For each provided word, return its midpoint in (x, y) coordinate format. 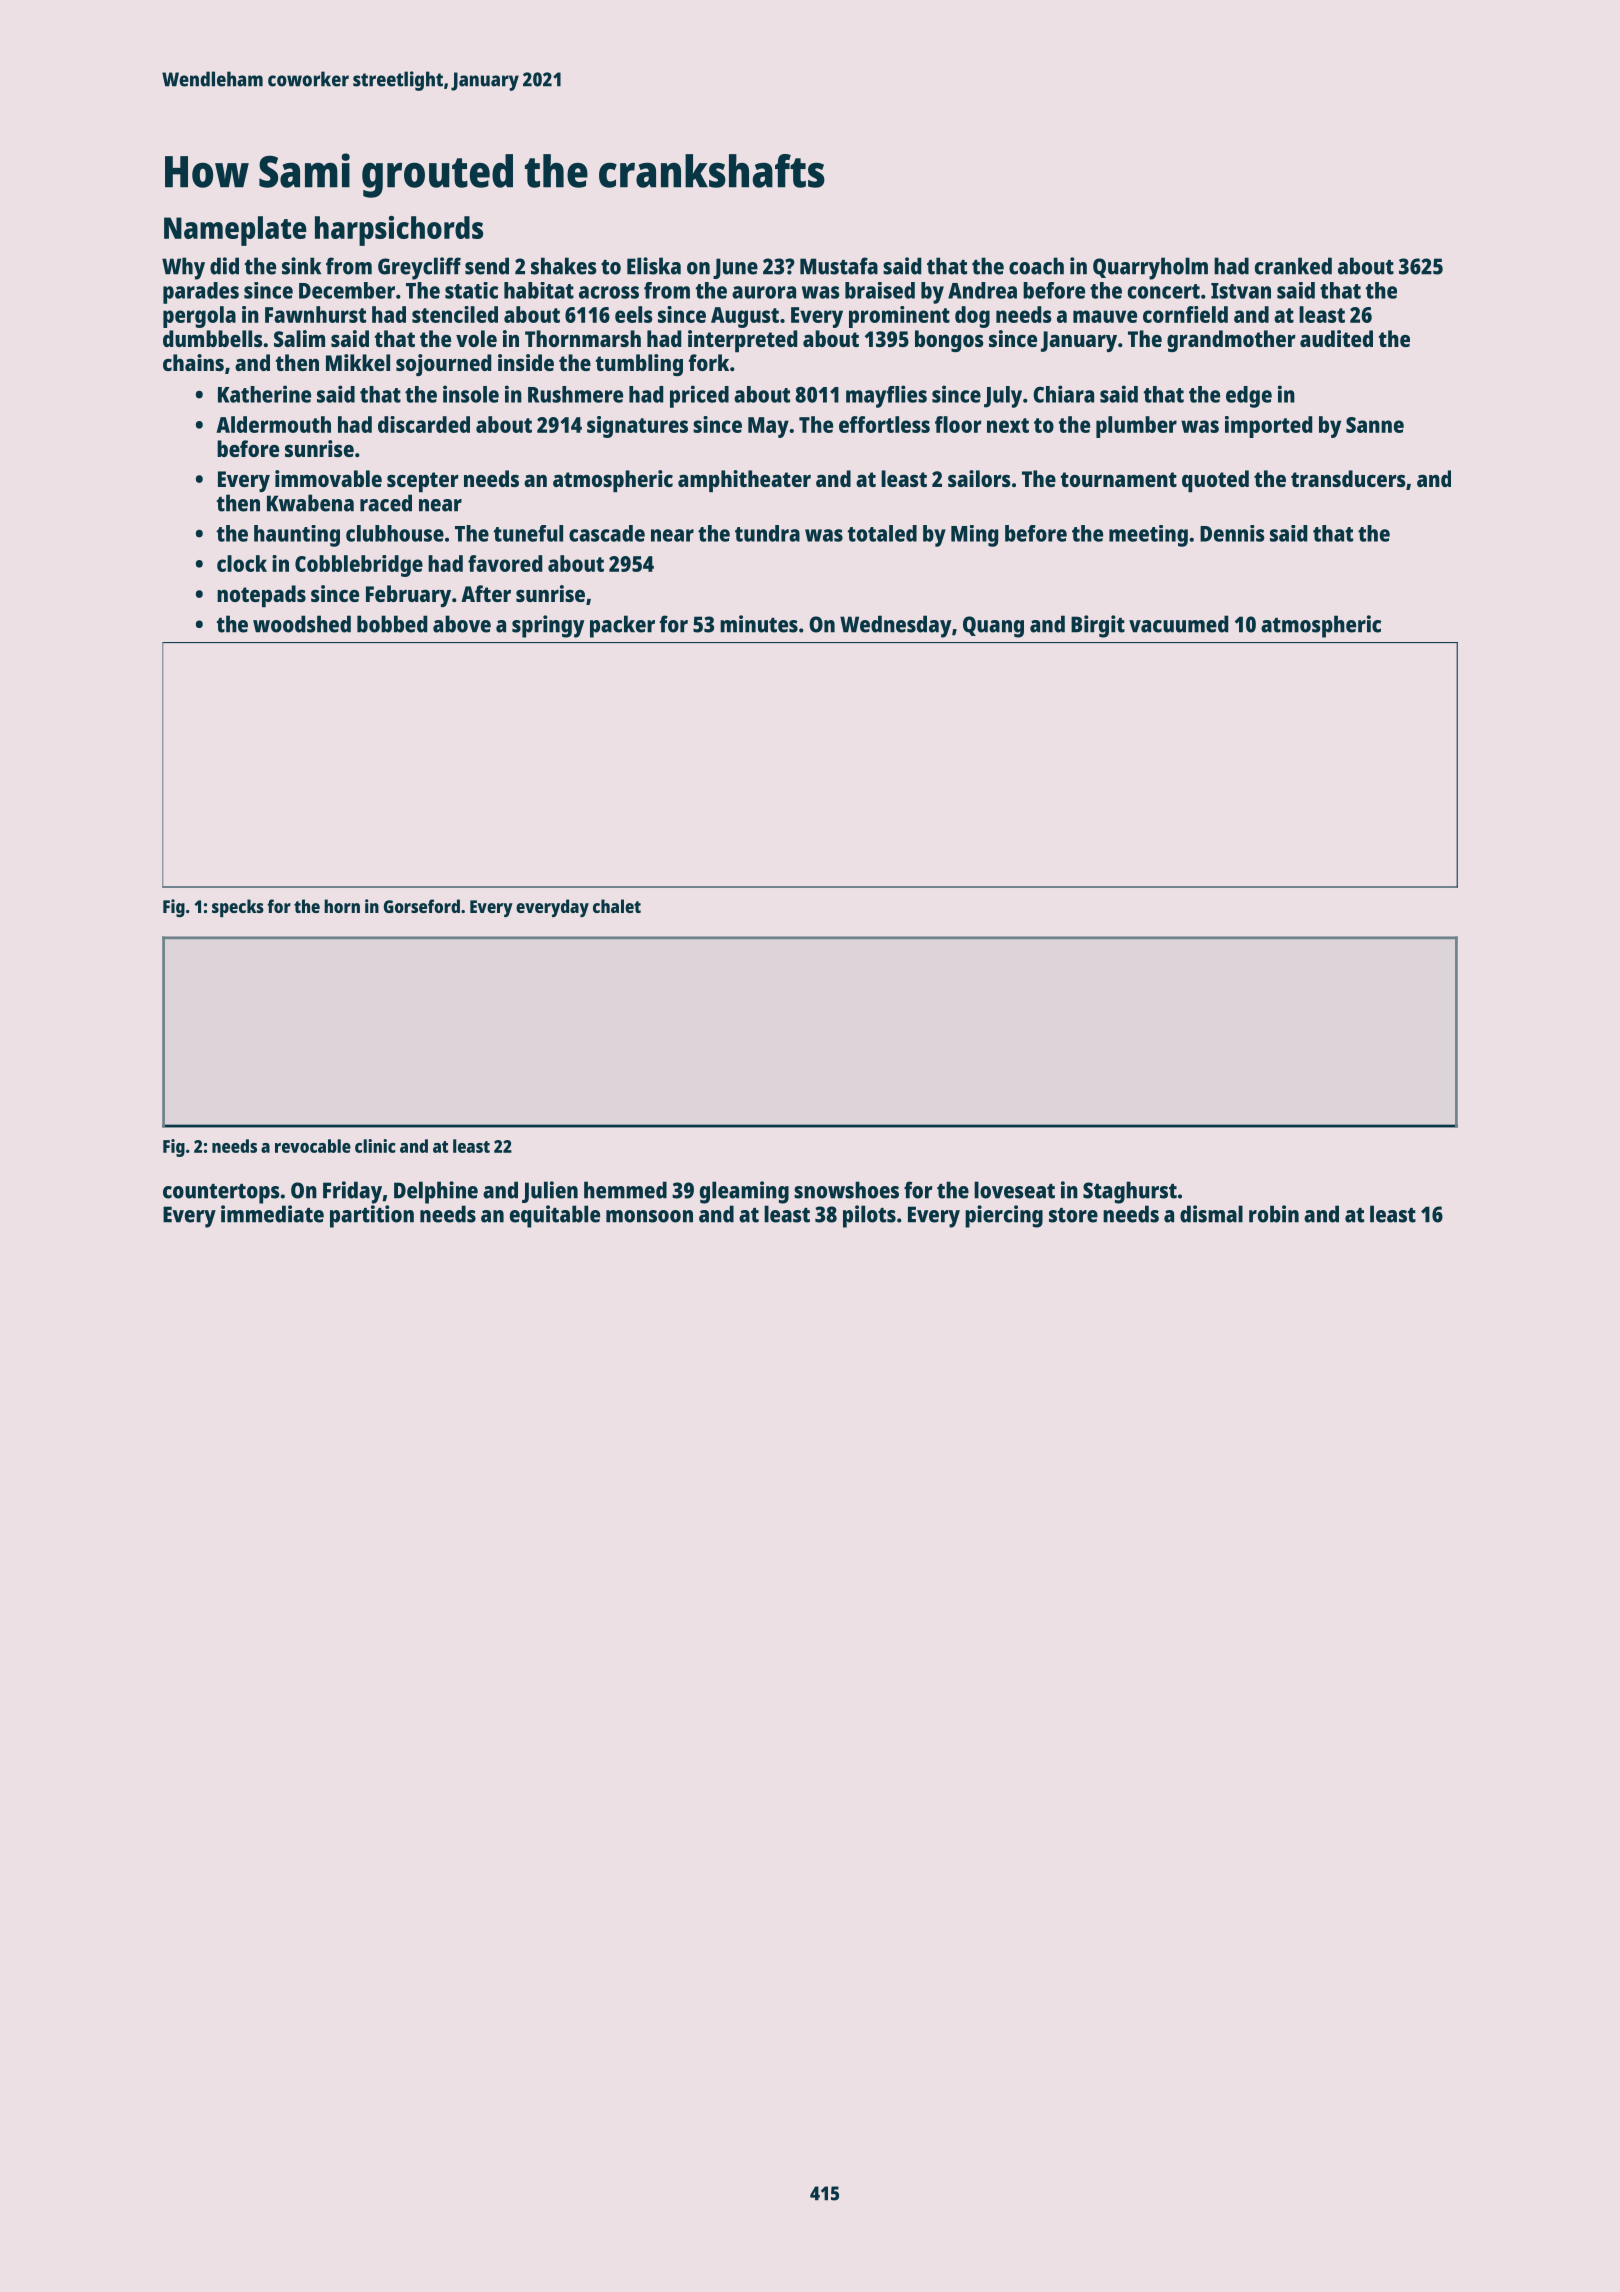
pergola (199, 317)
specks (238, 908)
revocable (313, 1146)
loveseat (1014, 1190)
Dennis (1232, 533)
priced (699, 396)
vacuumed (1178, 624)
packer (622, 626)
